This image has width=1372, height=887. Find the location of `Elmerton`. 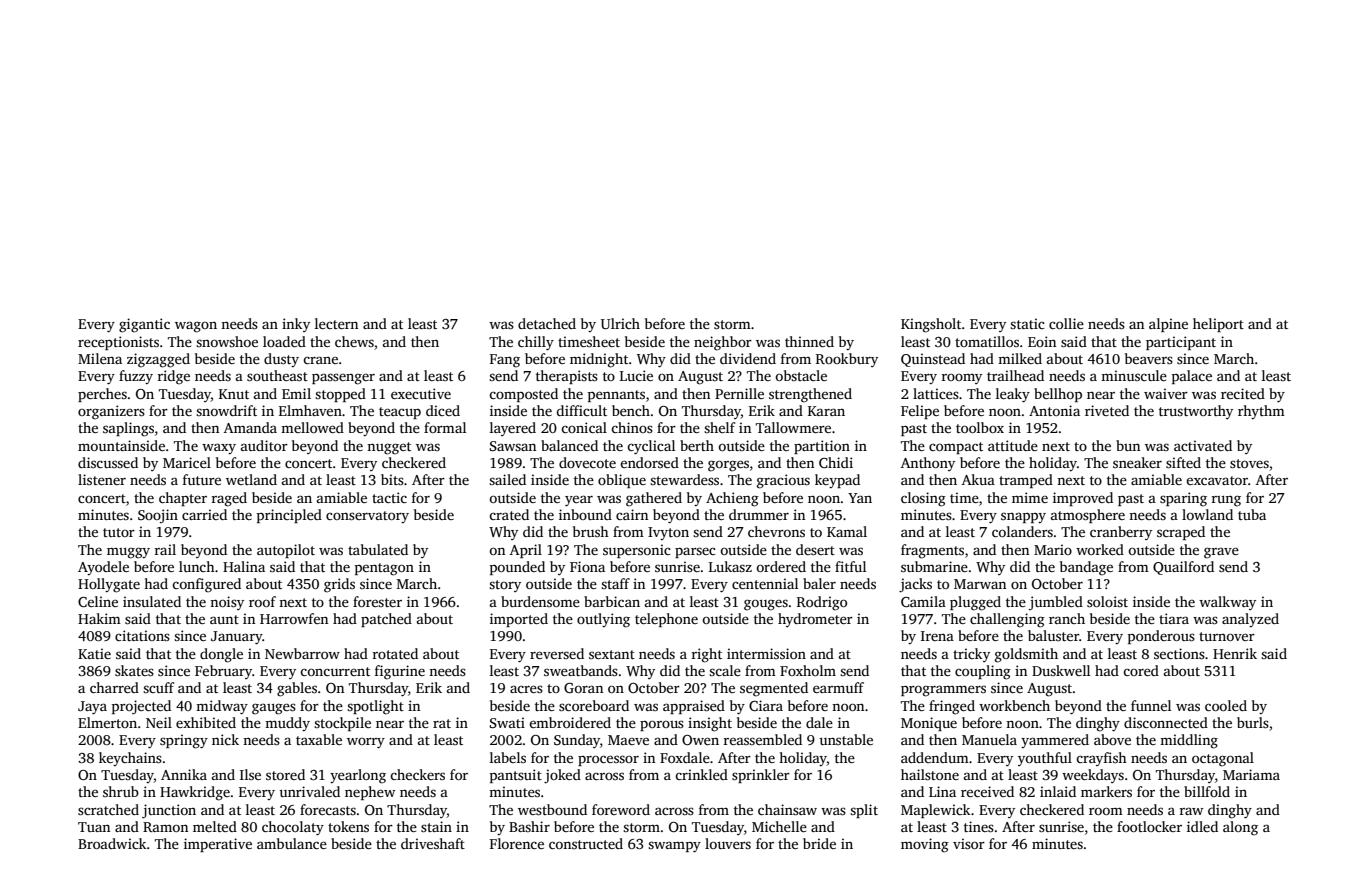

Elmerton is located at coordinates (107, 722).
